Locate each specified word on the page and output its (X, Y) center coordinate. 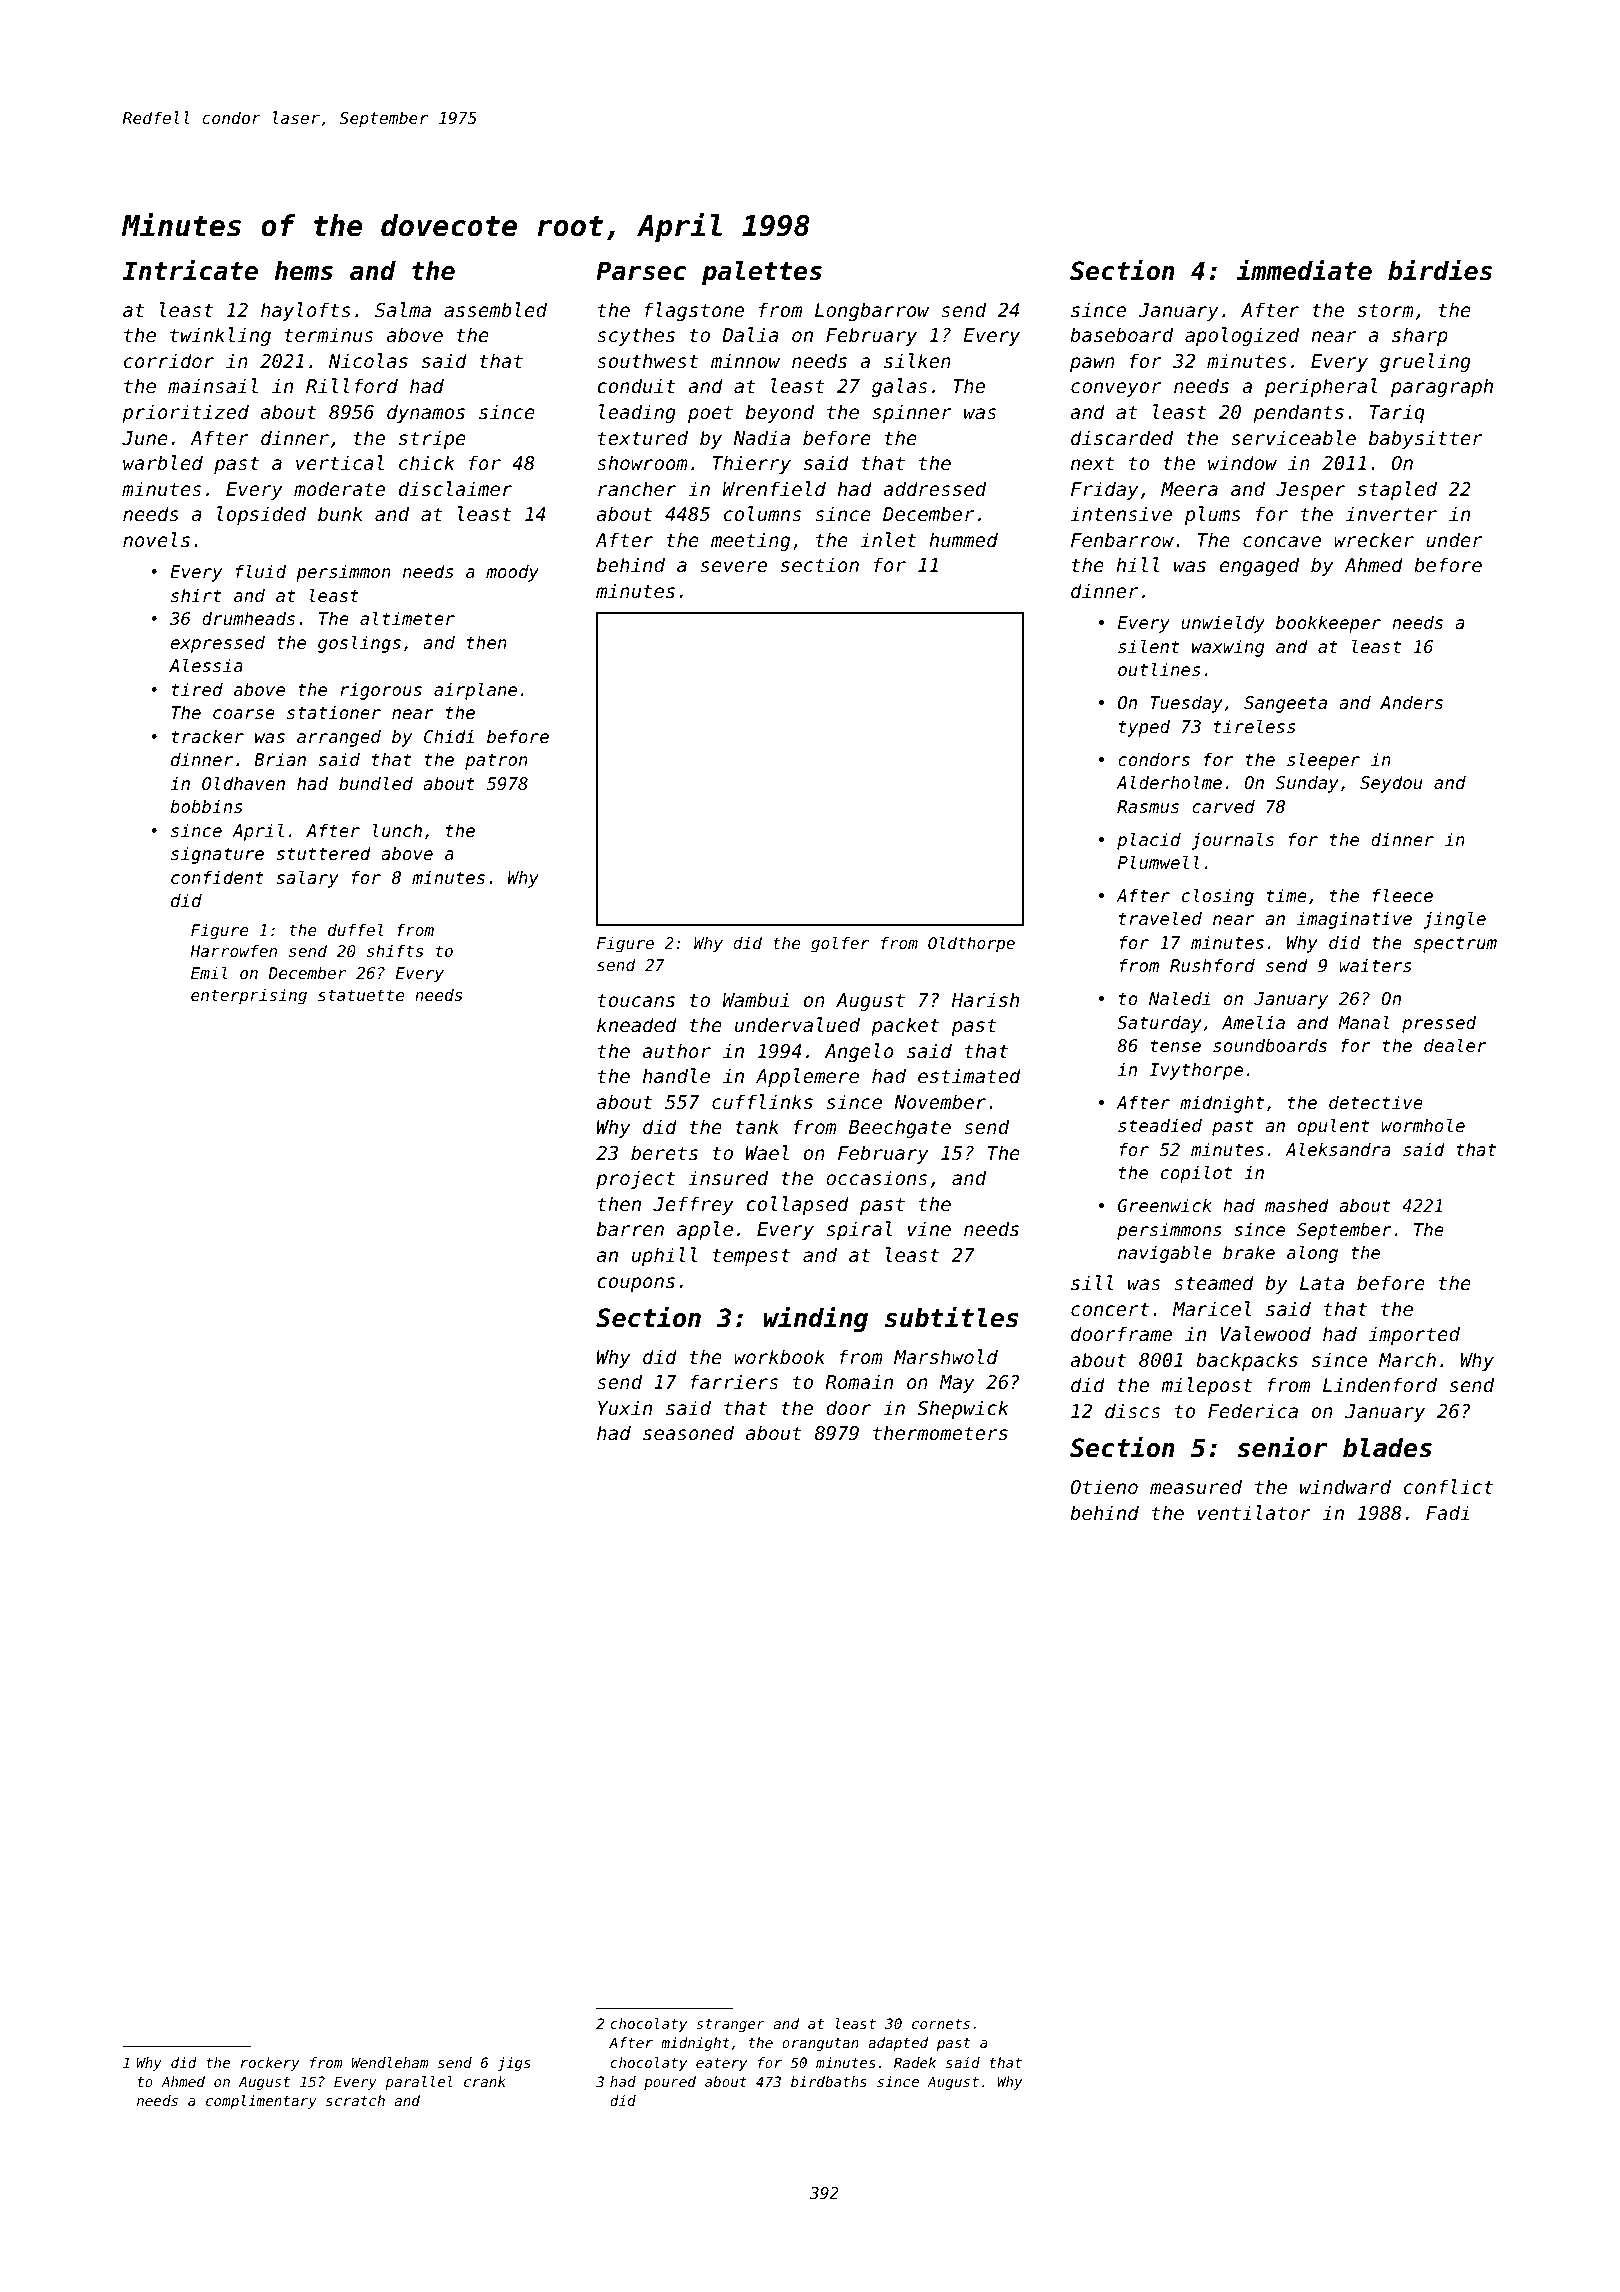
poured (670, 2083)
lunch (397, 830)
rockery (270, 2064)
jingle (1454, 920)
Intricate (190, 270)
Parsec (641, 271)
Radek (915, 2062)
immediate (1304, 270)
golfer (840, 944)
